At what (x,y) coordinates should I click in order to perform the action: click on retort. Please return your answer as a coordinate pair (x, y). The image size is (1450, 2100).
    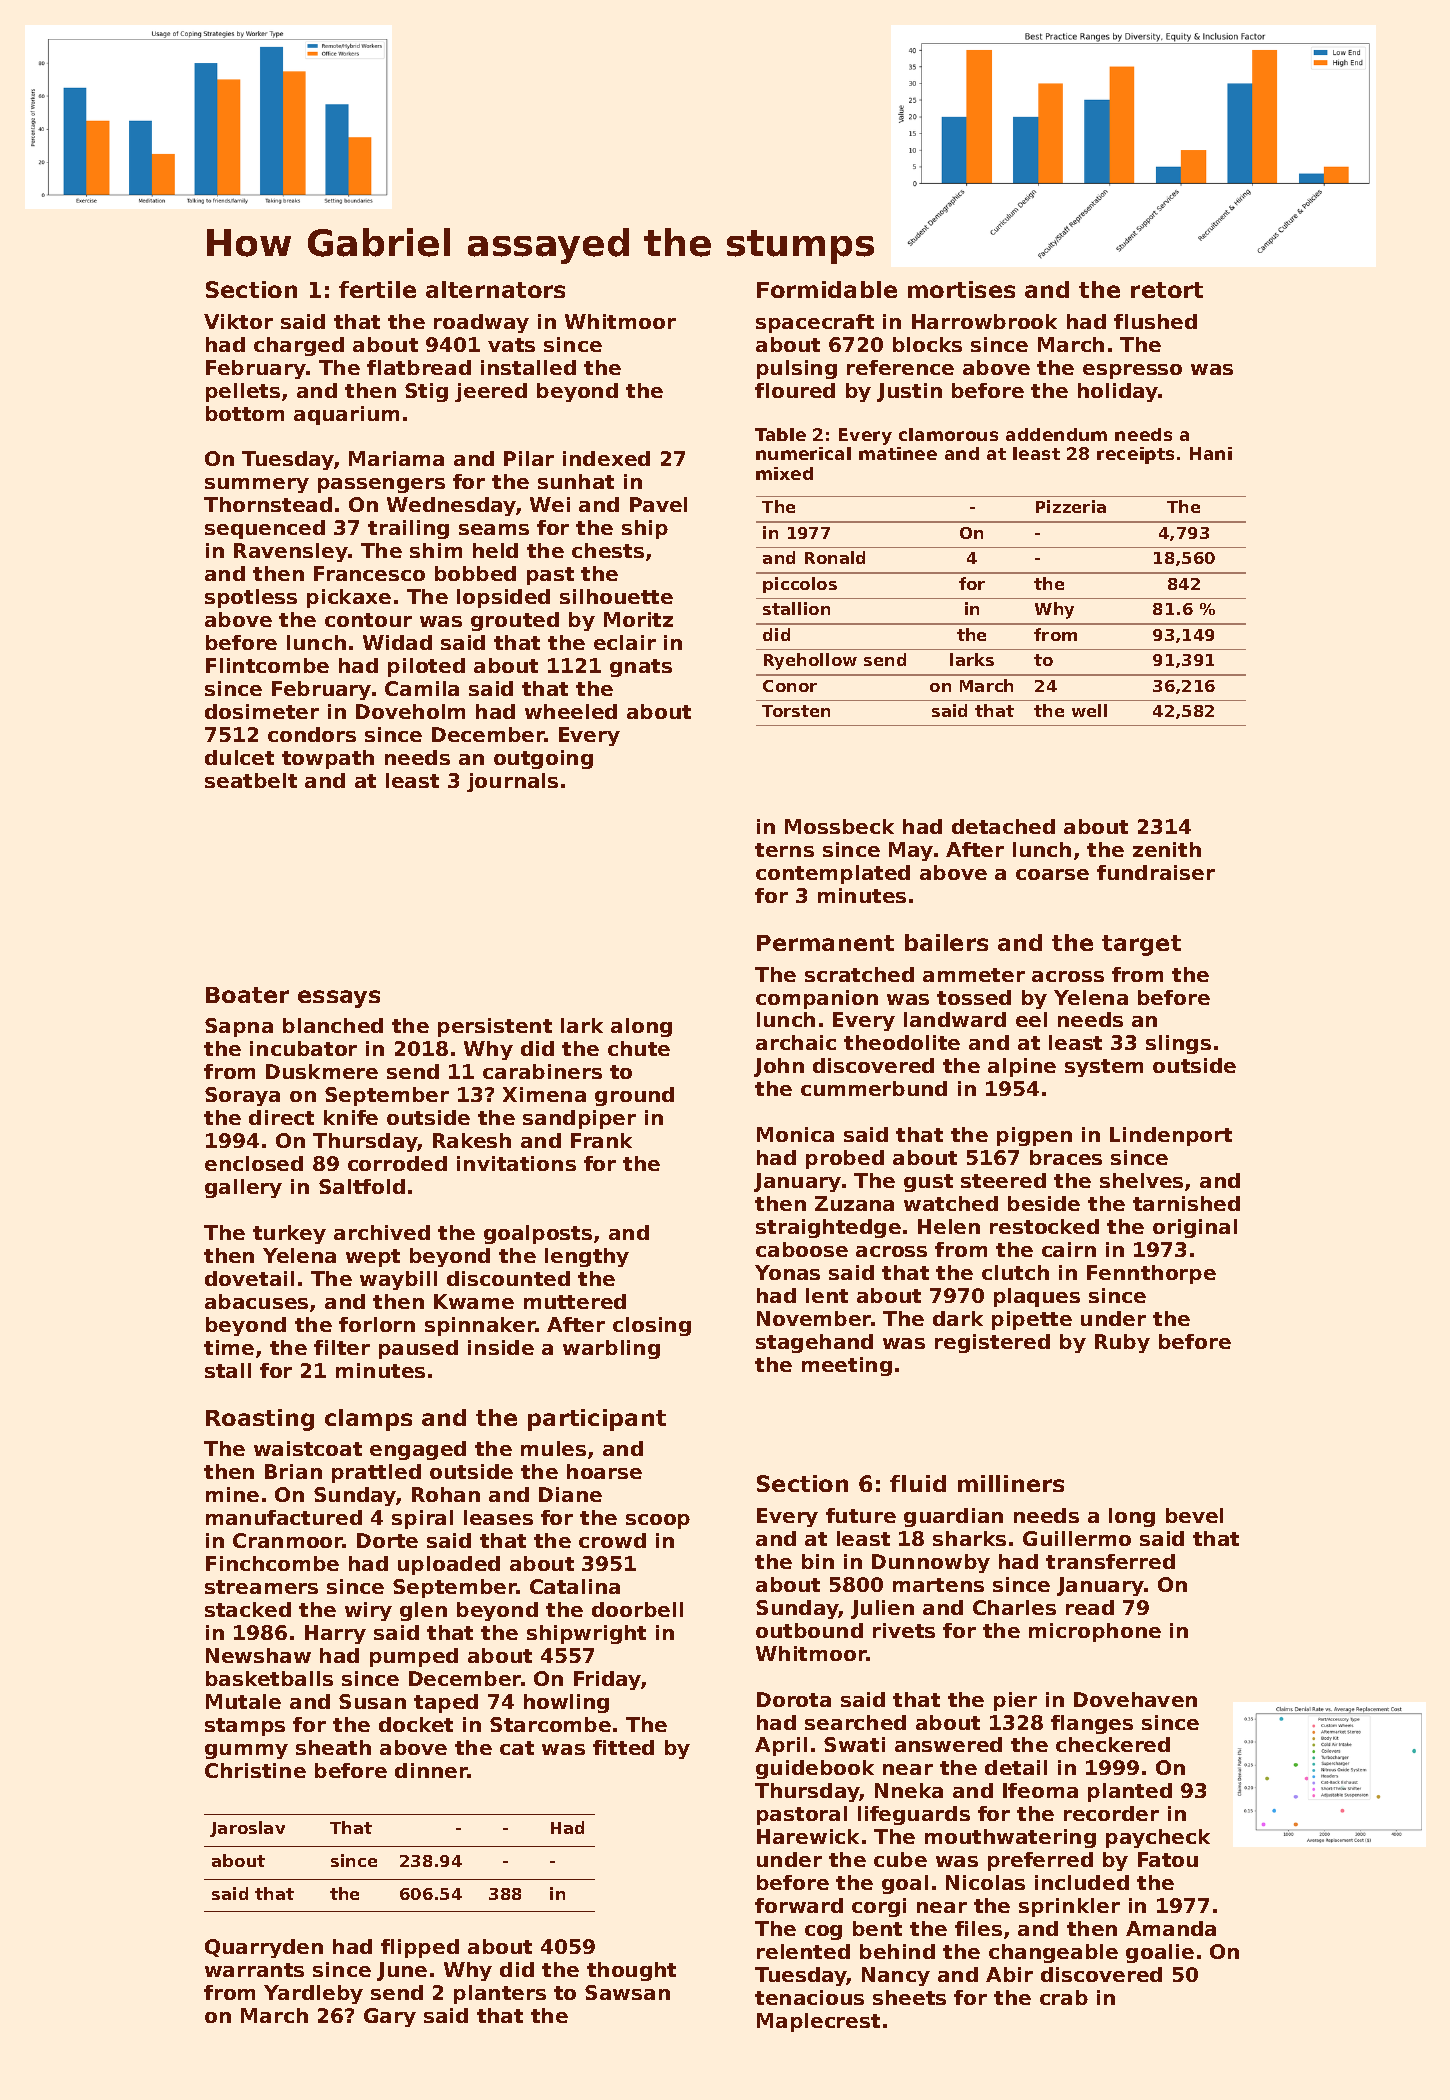
    Looking at the image, I should click on (1167, 290).
